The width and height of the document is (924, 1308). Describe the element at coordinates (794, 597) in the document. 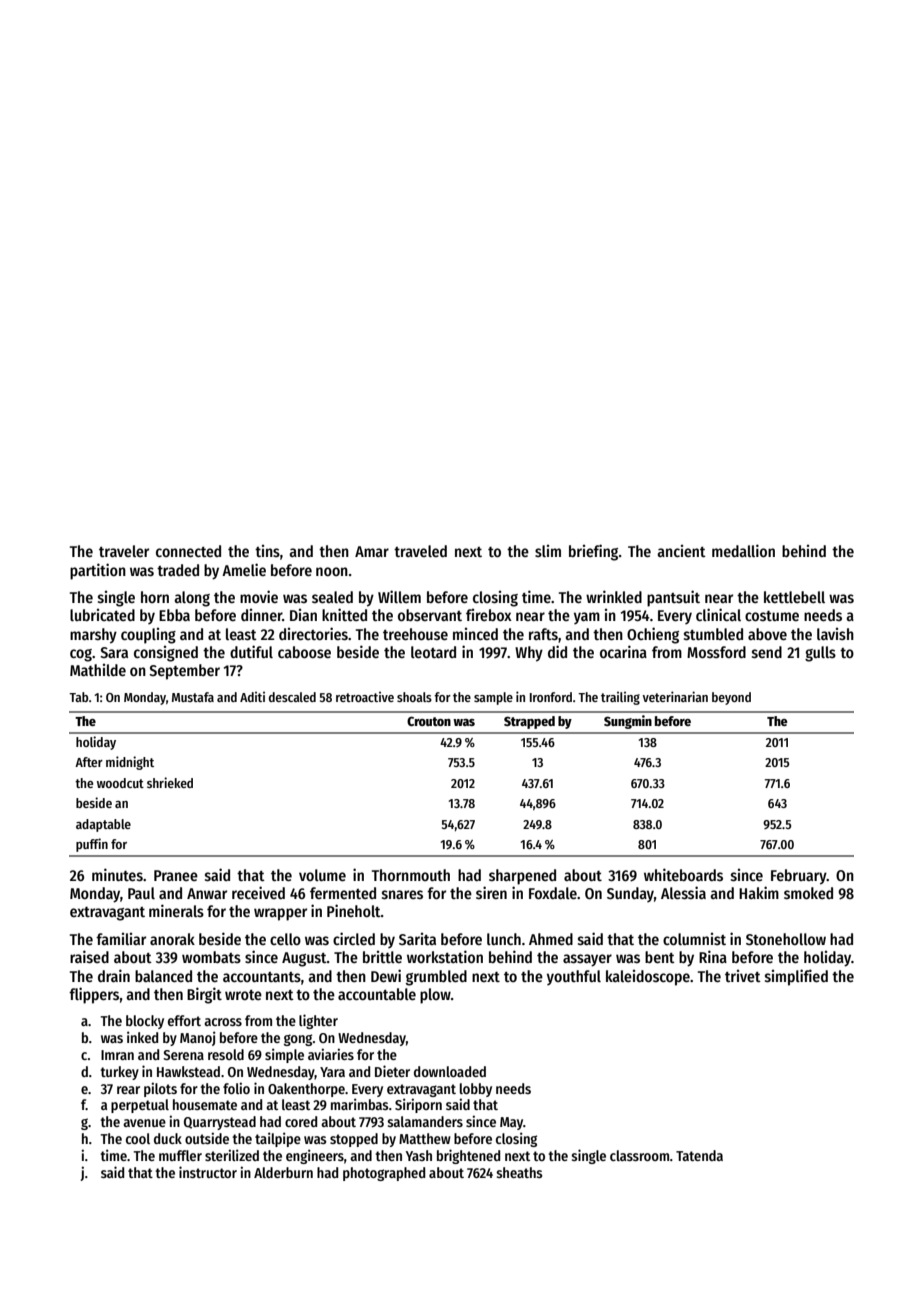

I see `kettlebell` at that location.
